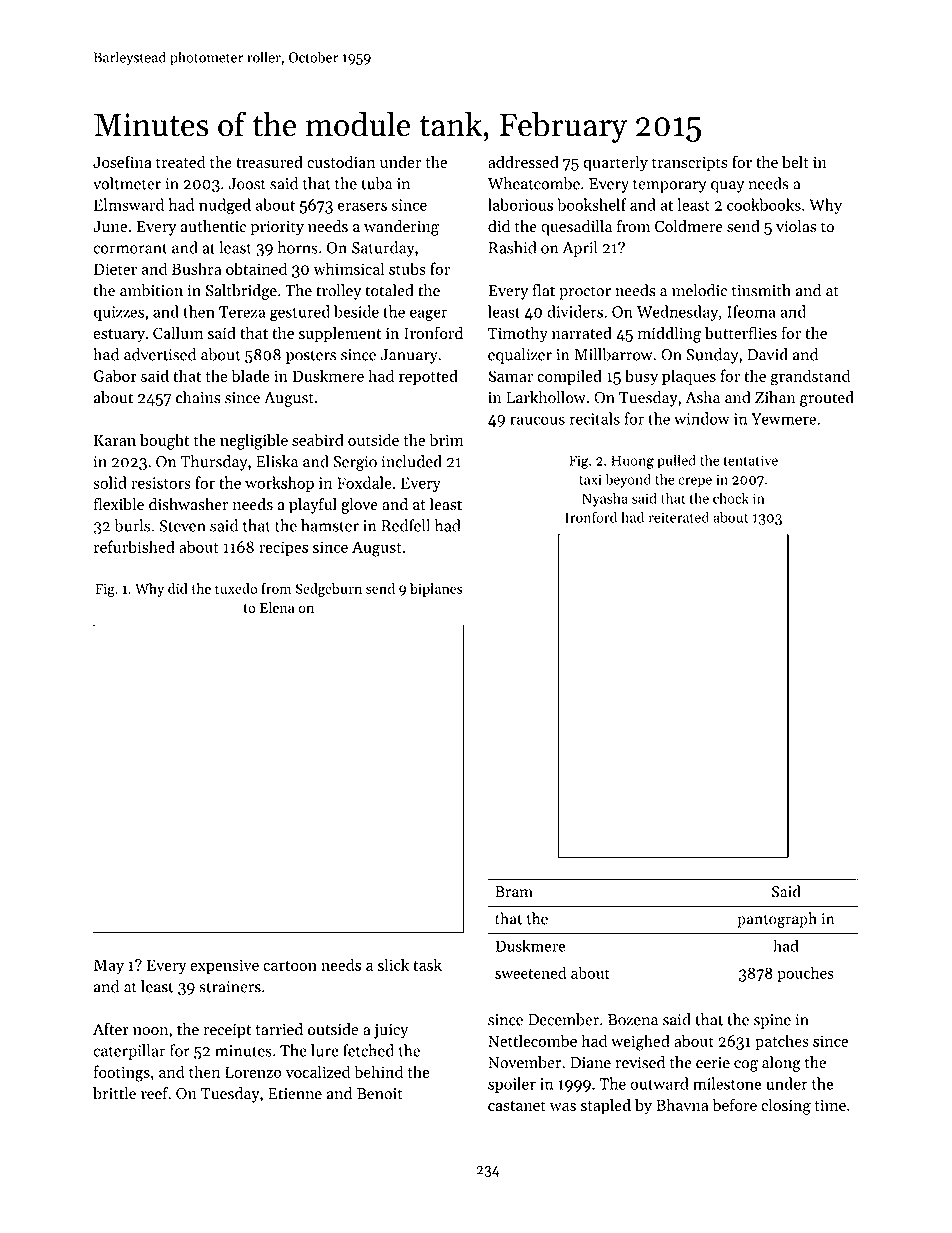 The image size is (952, 1233). I want to click on vocalized, so click(318, 1071).
